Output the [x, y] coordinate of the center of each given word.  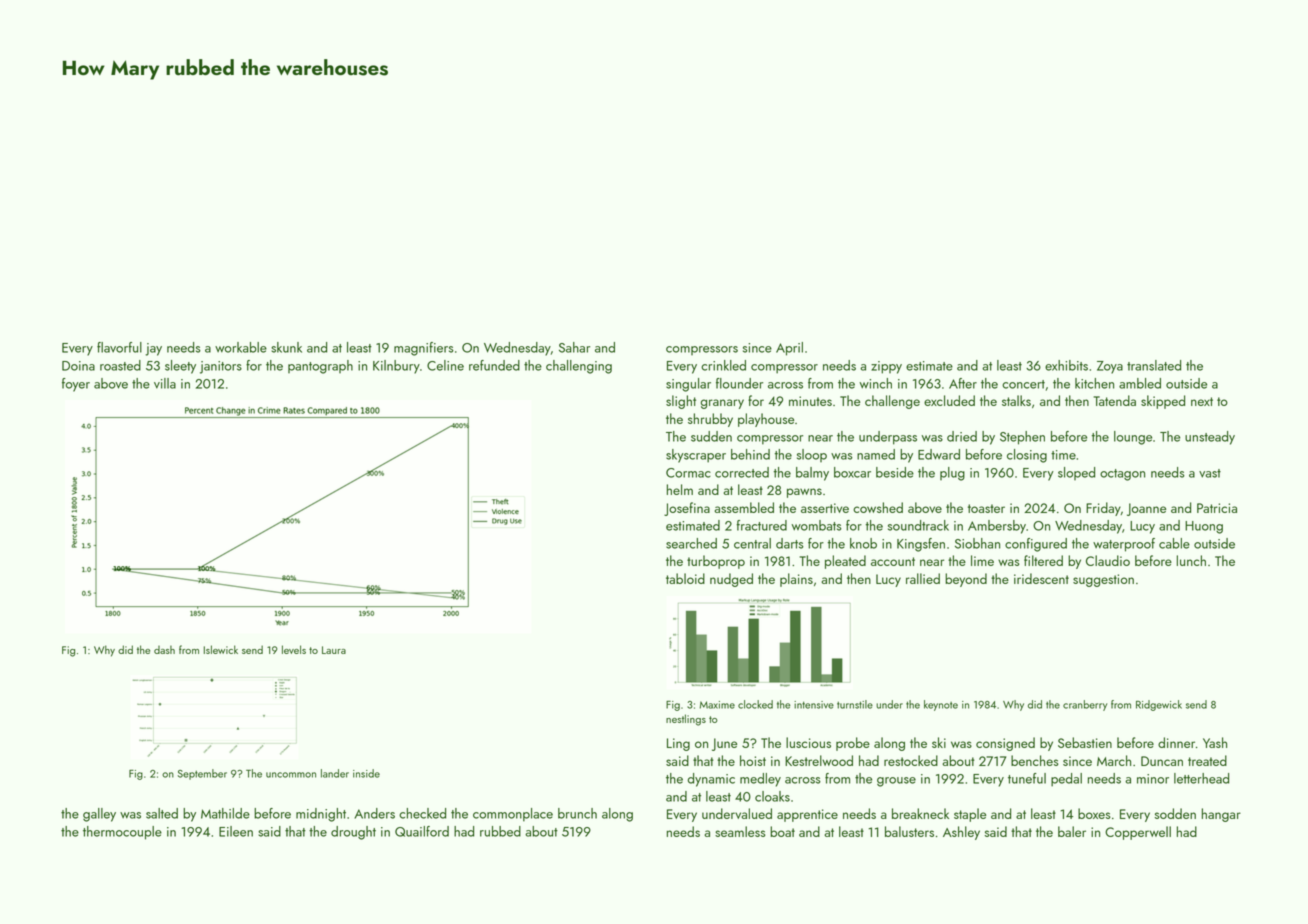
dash [164, 649]
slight [681, 402]
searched [691, 543]
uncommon [291, 775]
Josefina [687, 509]
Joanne [1146, 509]
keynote [941, 705]
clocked [755, 704]
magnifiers [424, 349]
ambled [1140, 383]
